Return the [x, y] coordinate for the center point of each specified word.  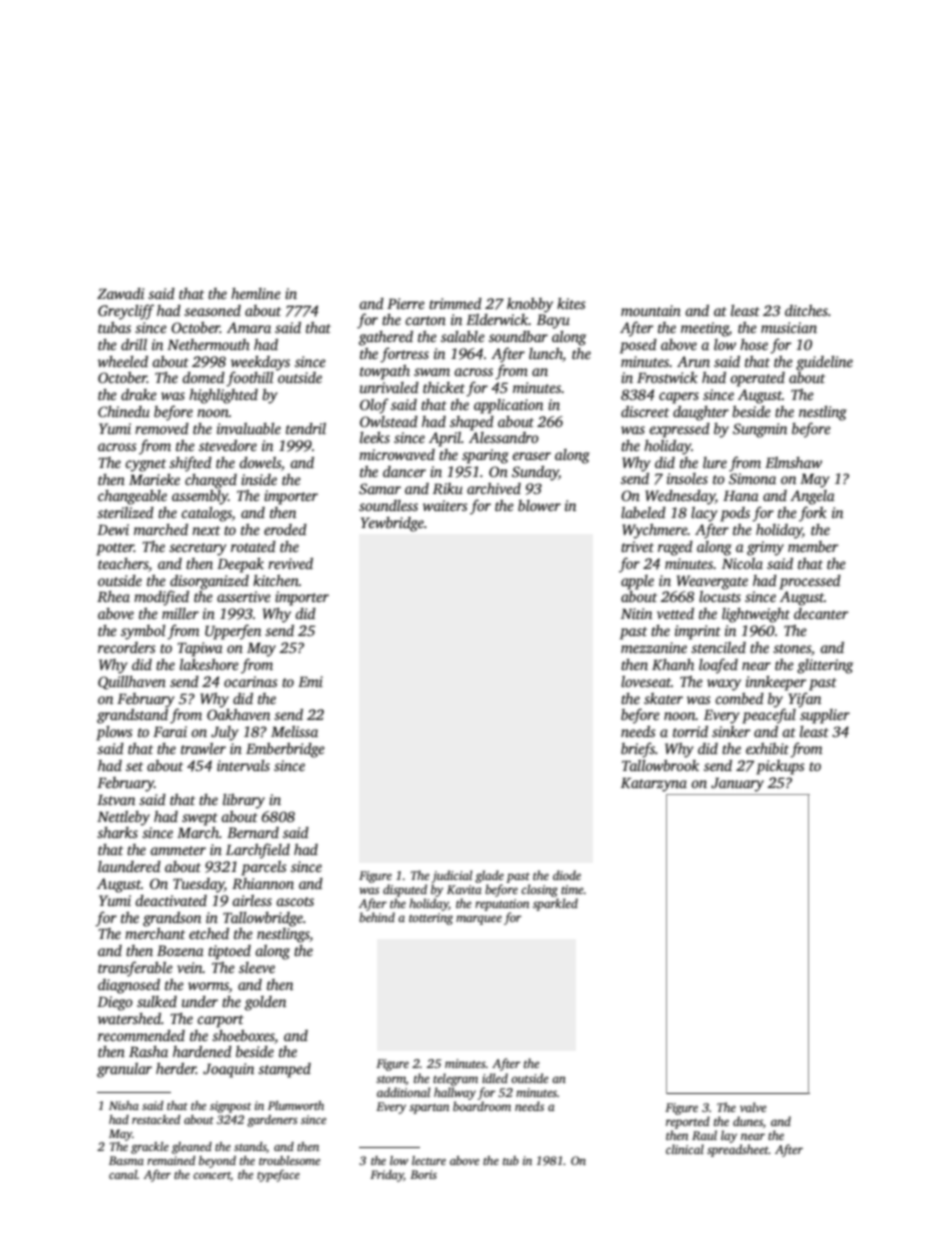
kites [571, 303]
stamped [284, 1070]
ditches [806, 310]
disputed [405, 890]
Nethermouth [208, 344]
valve [753, 1107]
